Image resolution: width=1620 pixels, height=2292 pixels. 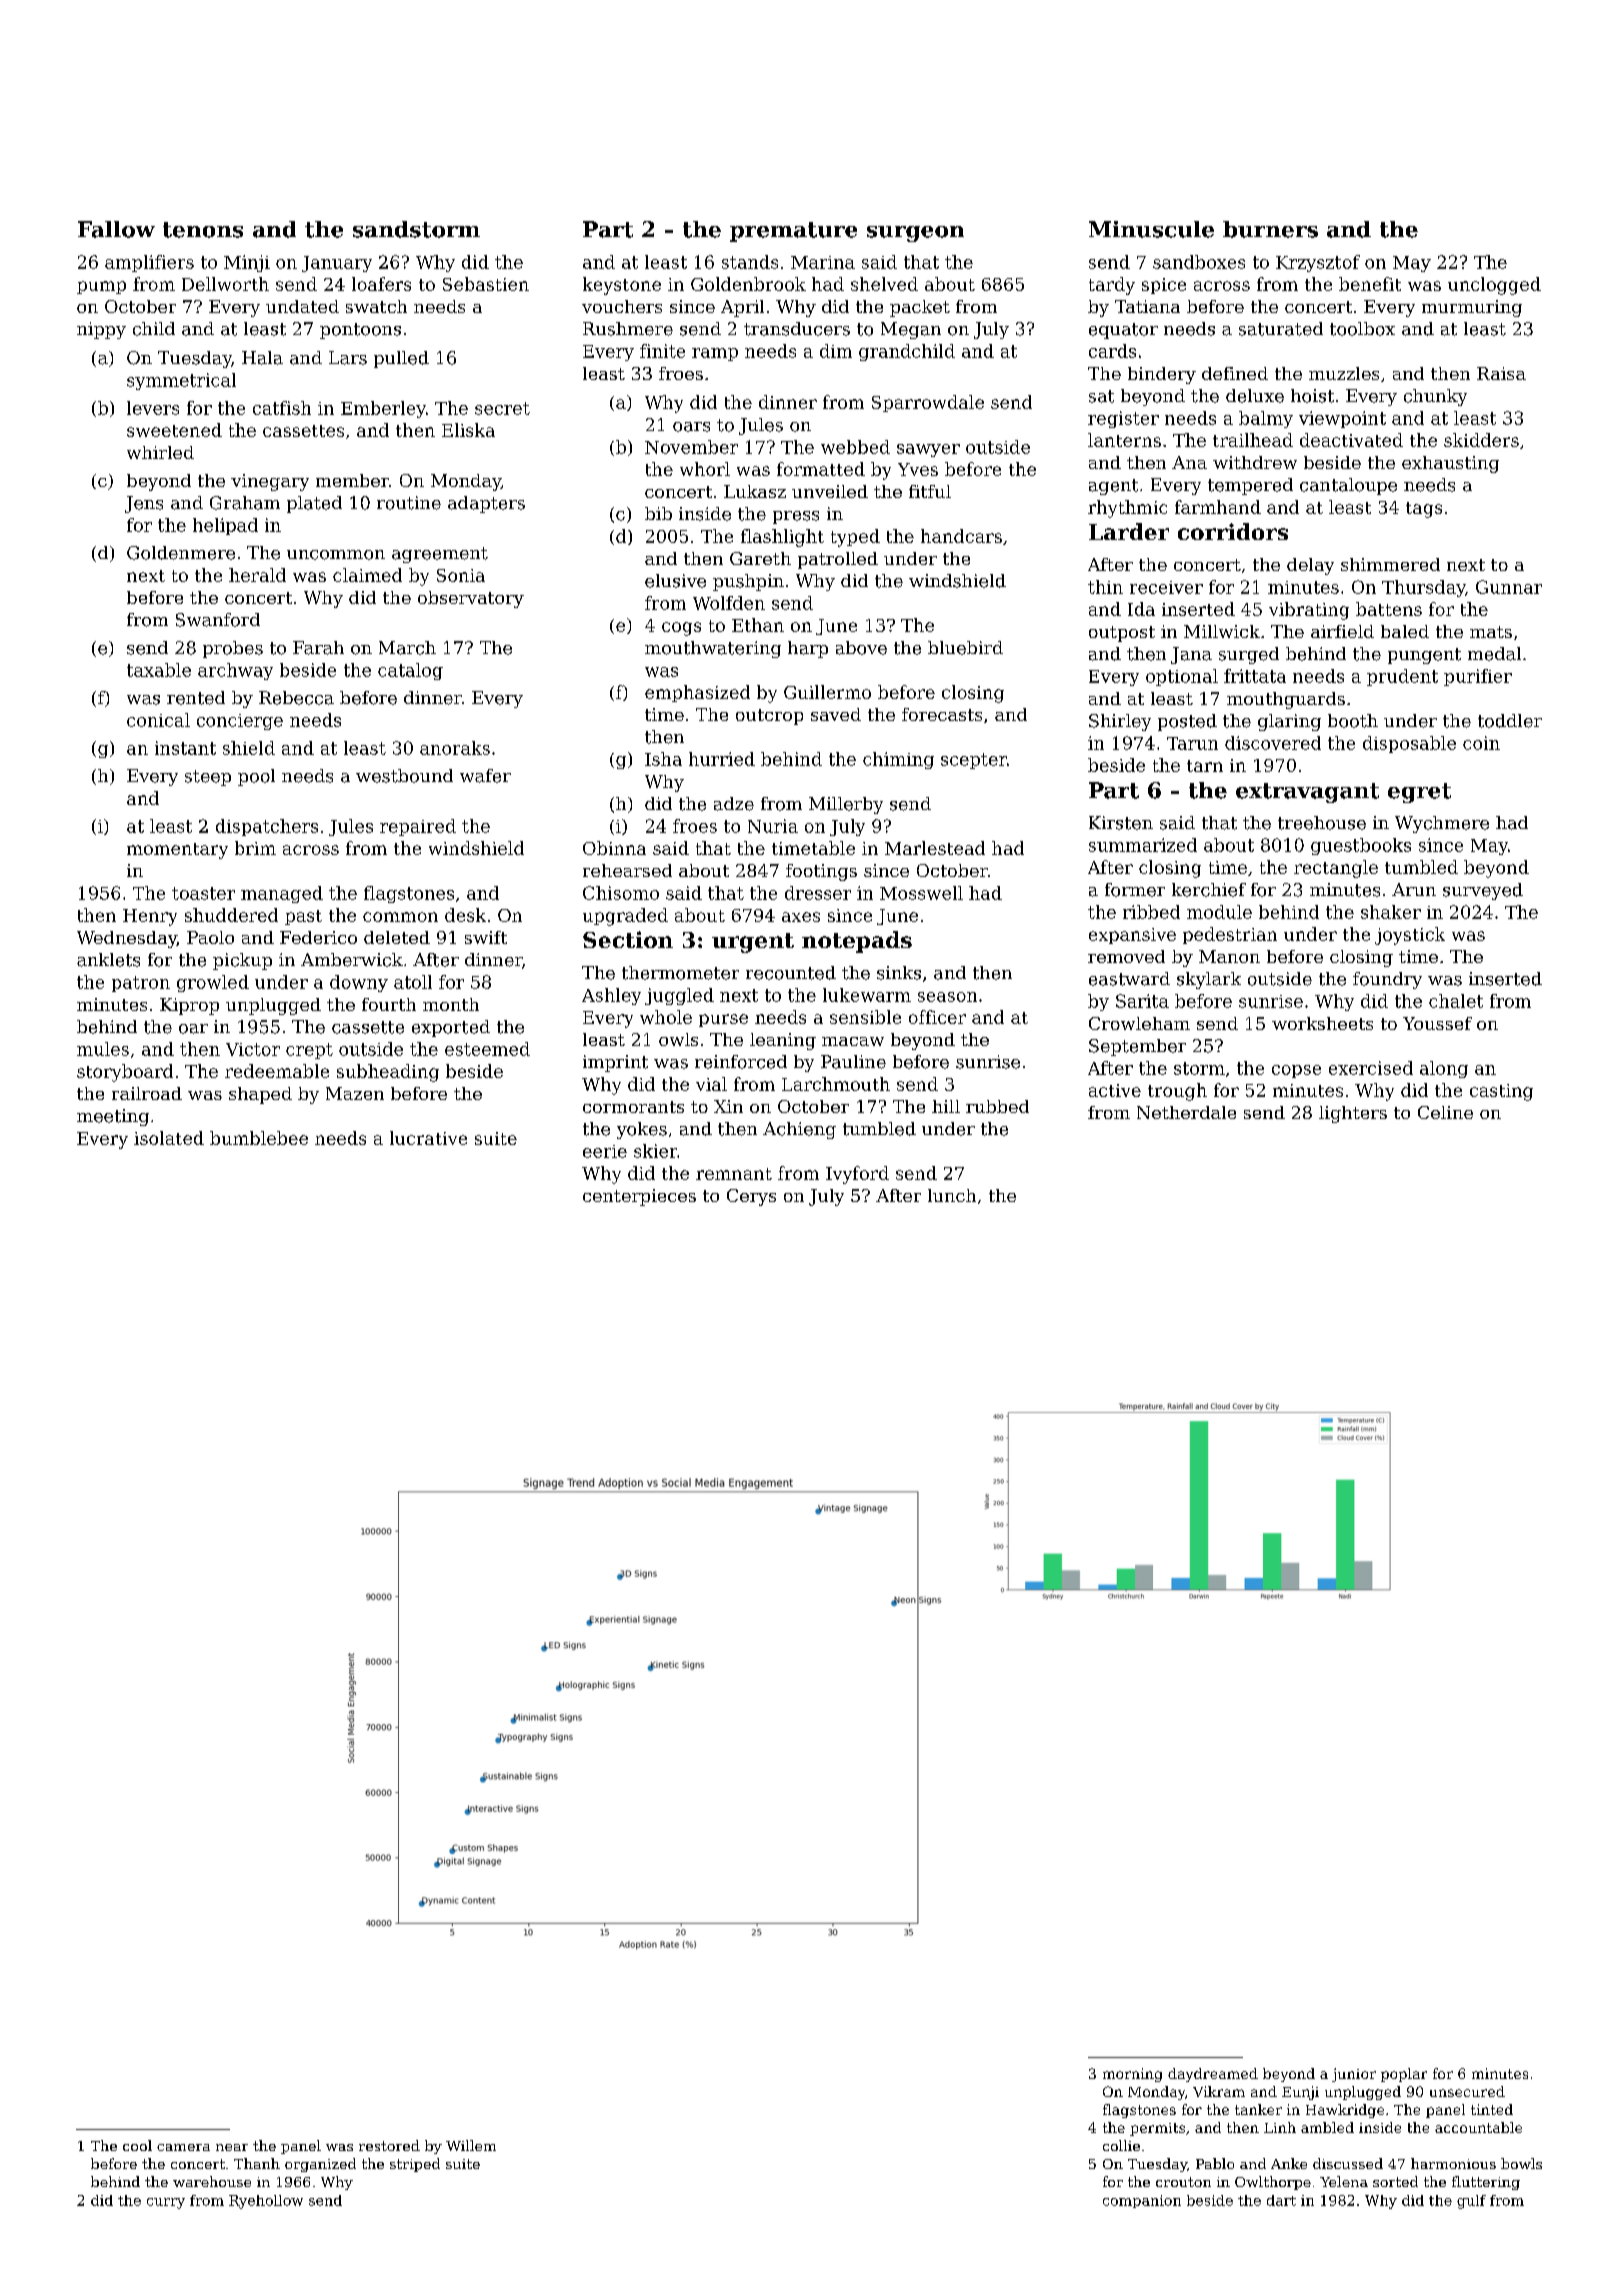 I want to click on lunch, so click(x=952, y=1195).
